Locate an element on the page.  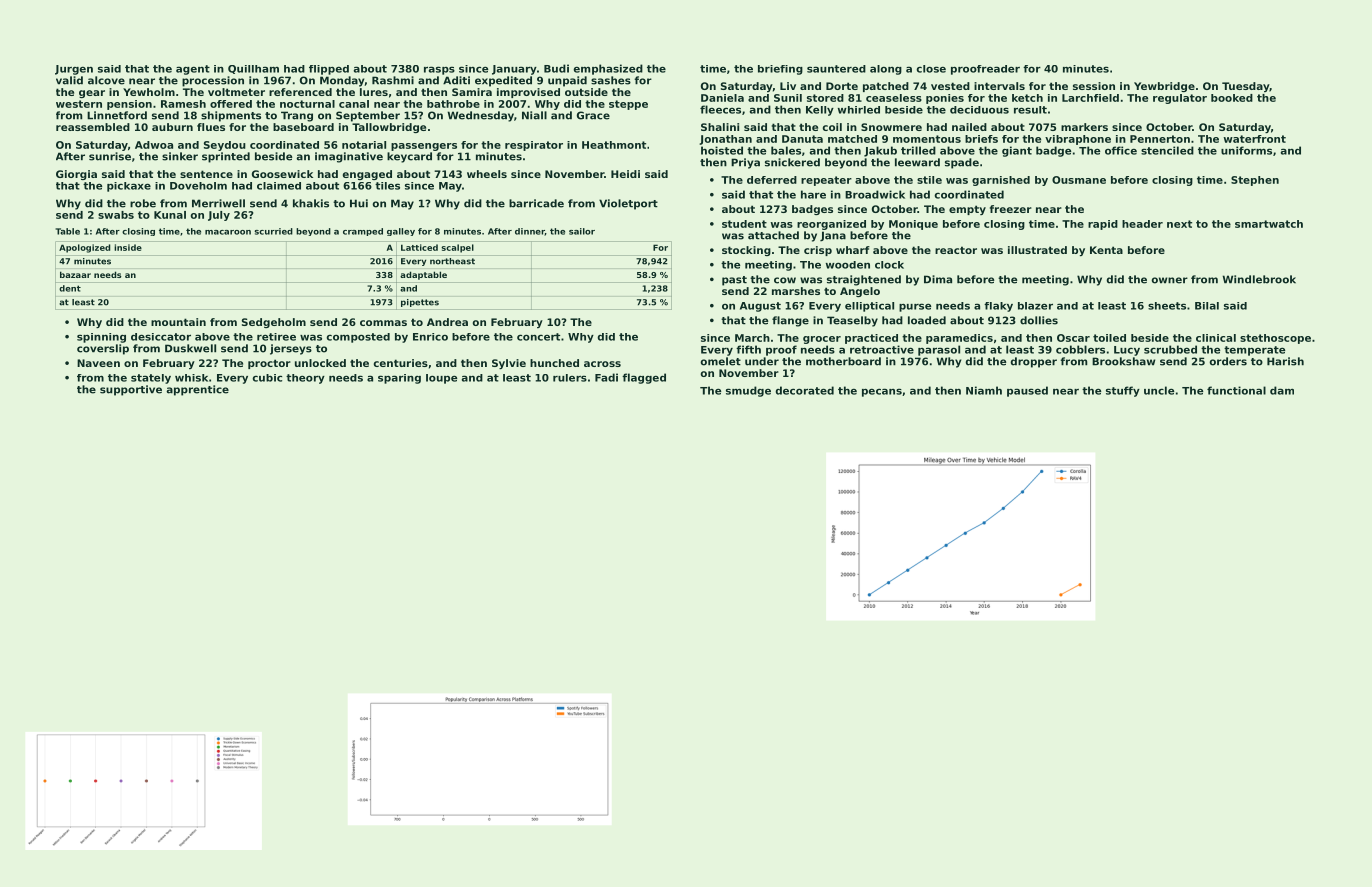
vested is located at coordinates (950, 86).
